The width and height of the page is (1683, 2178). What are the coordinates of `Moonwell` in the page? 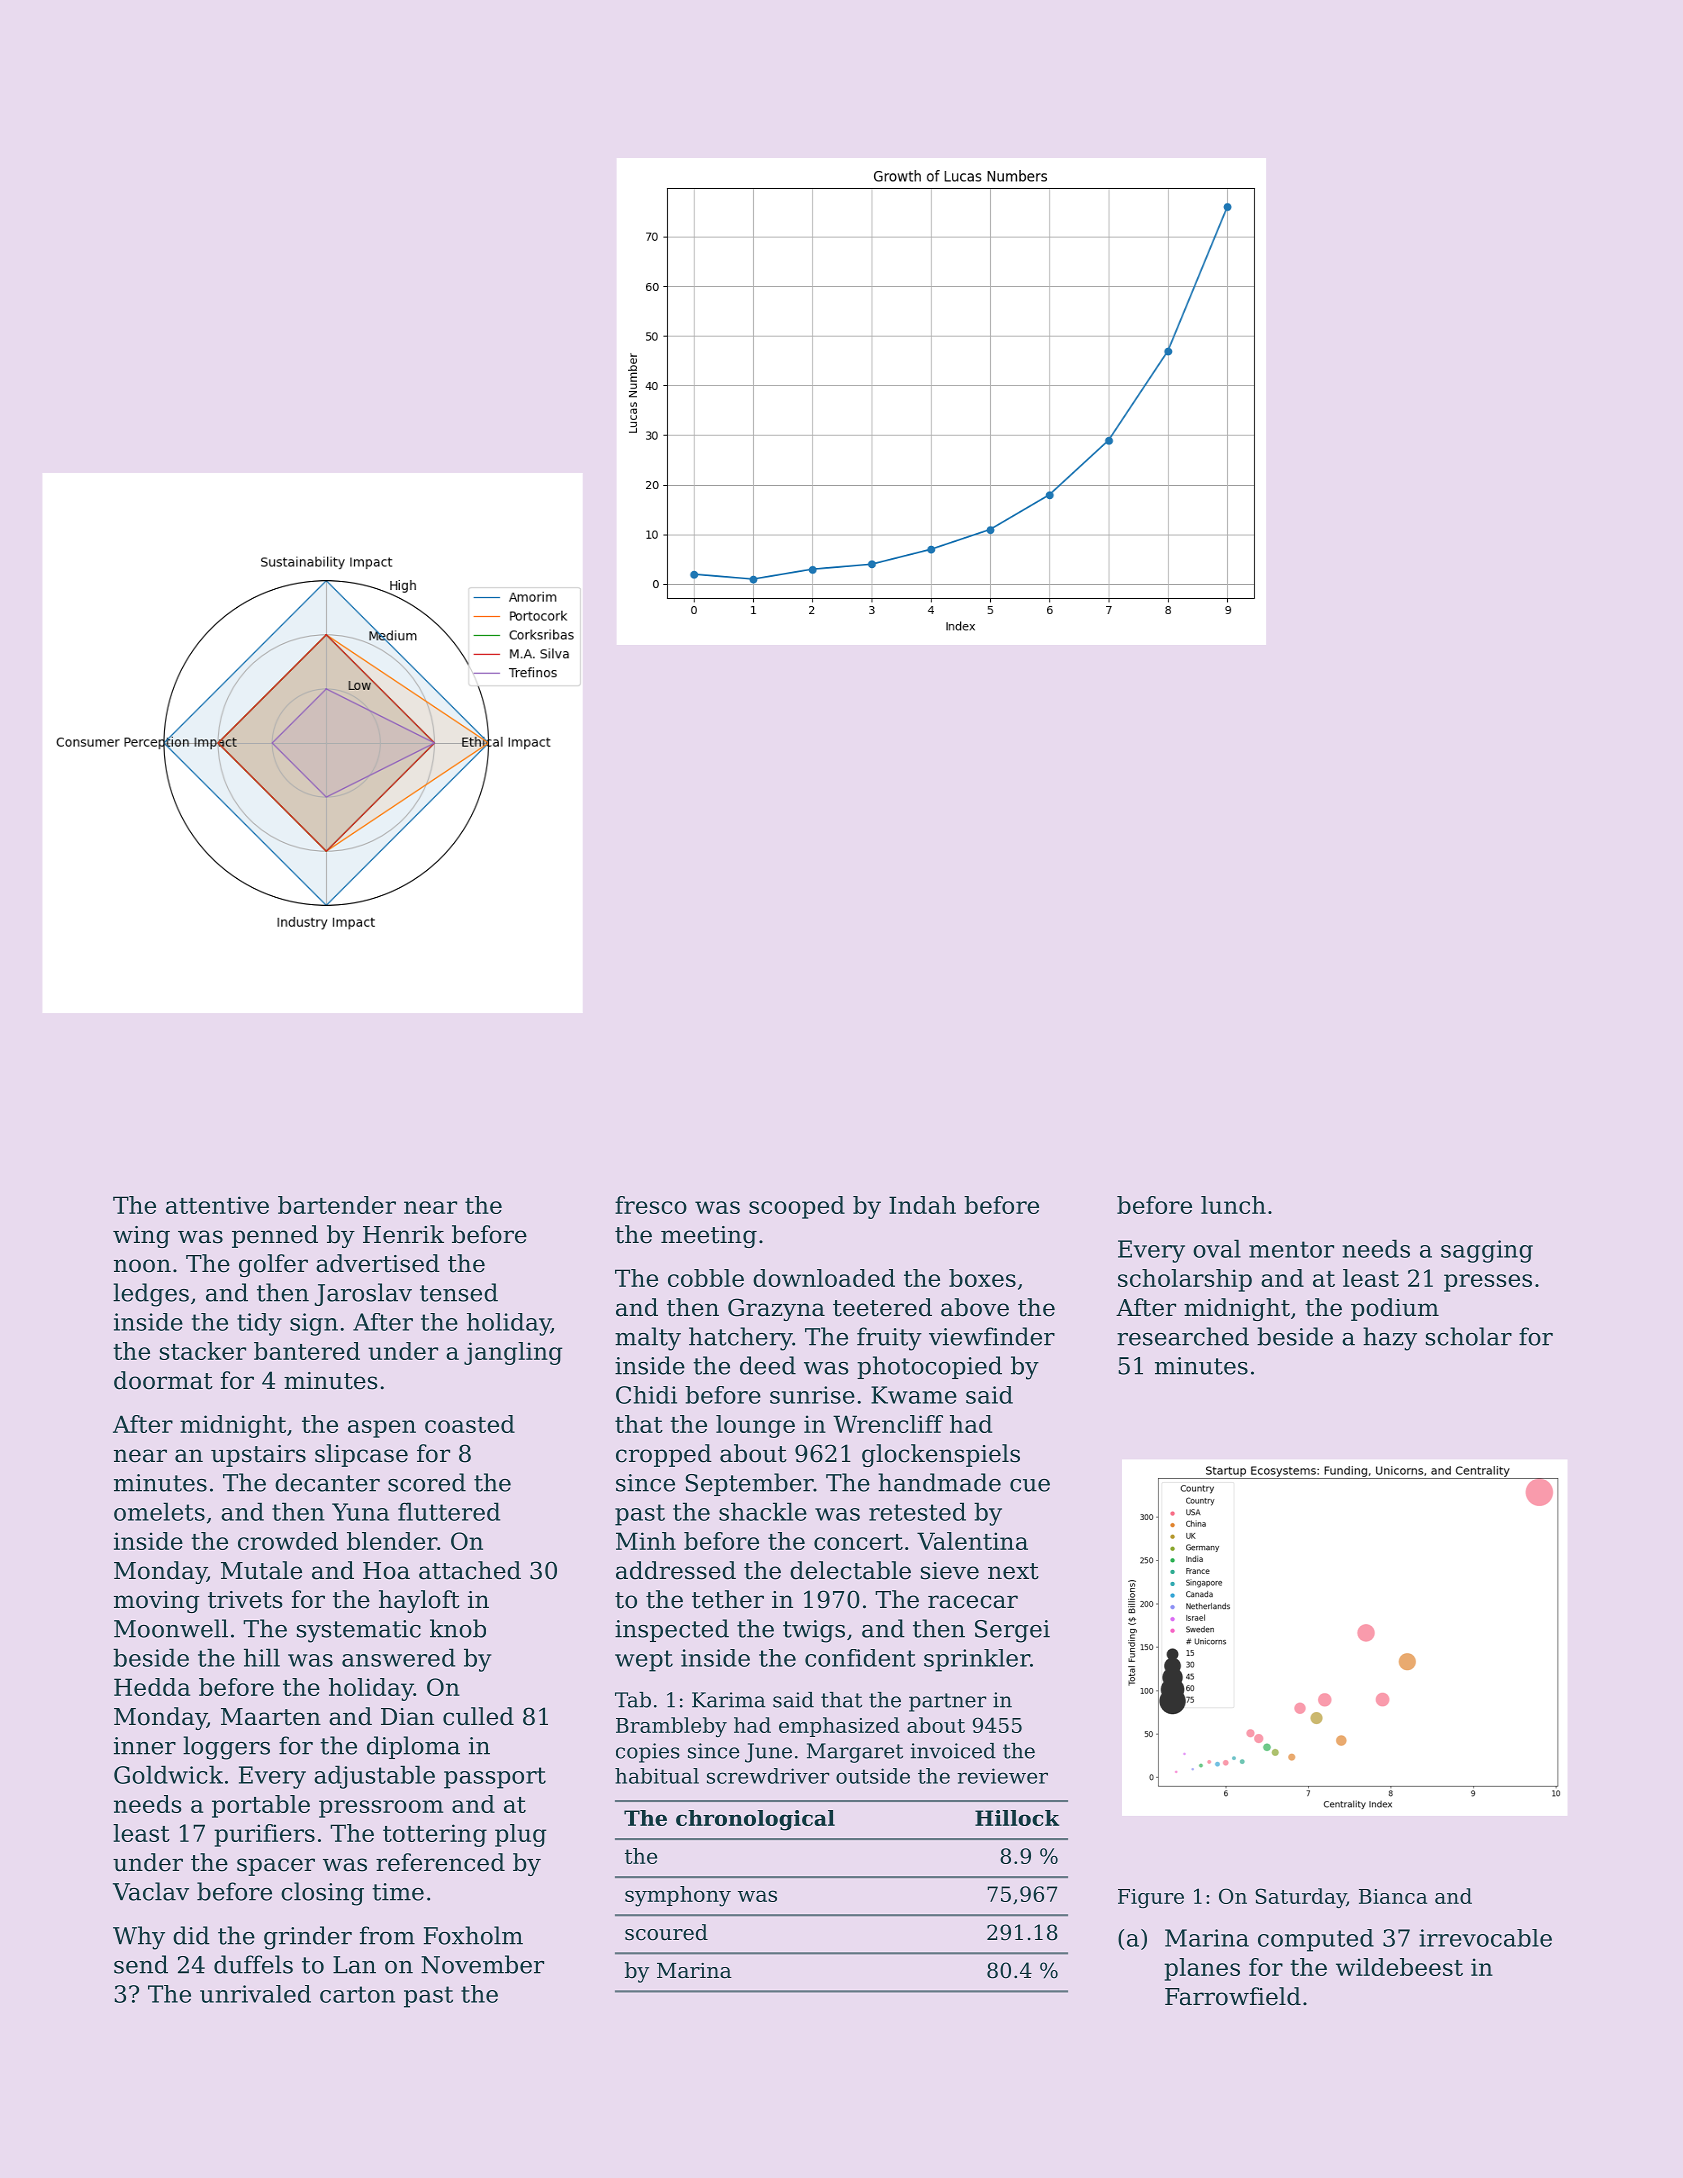 It's located at (171, 1628).
